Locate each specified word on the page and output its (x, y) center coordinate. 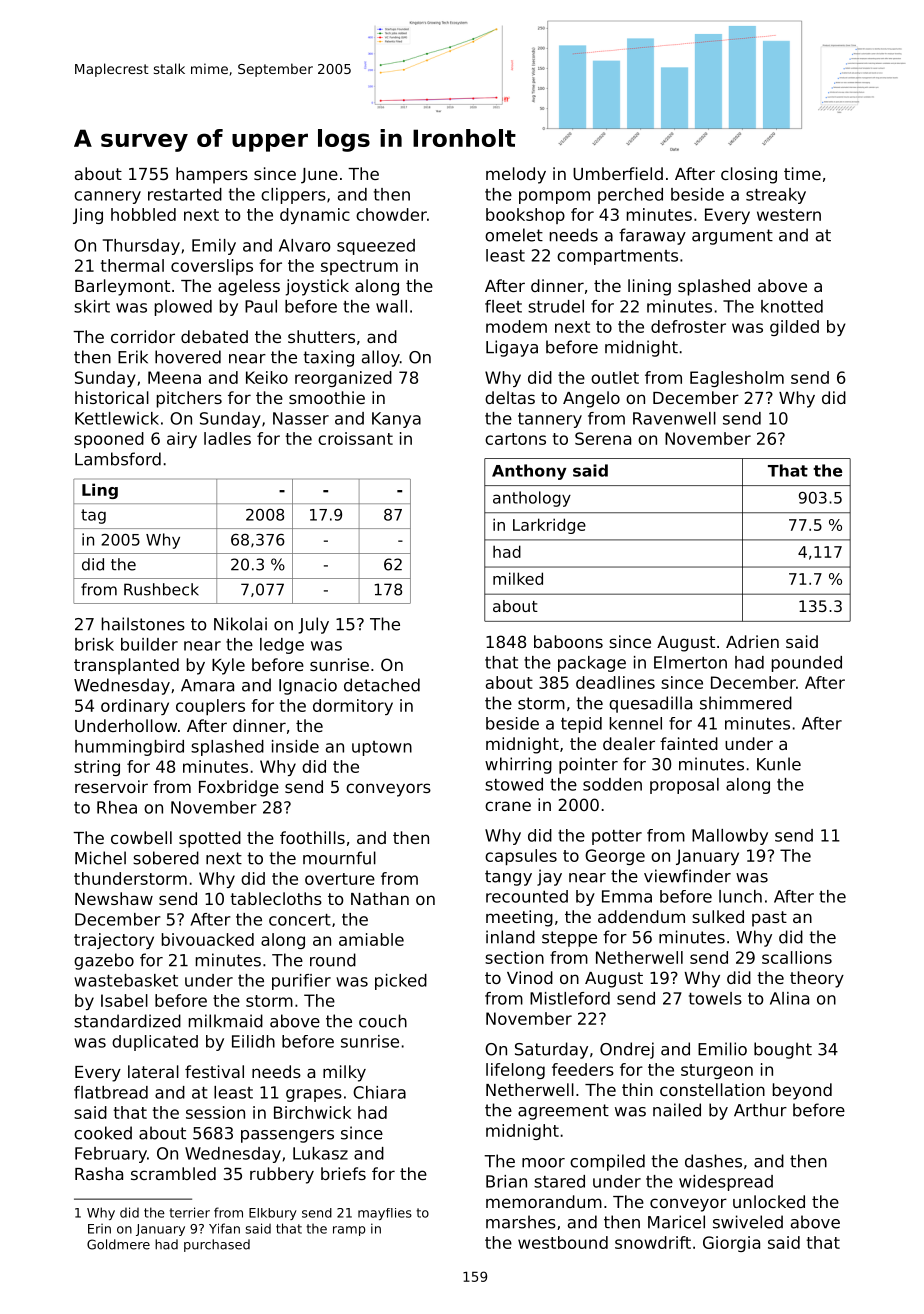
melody (516, 175)
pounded (807, 664)
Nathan (380, 898)
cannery (107, 197)
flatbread (111, 1092)
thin (637, 1089)
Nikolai (240, 624)
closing (749, 175)
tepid (581, 725)
